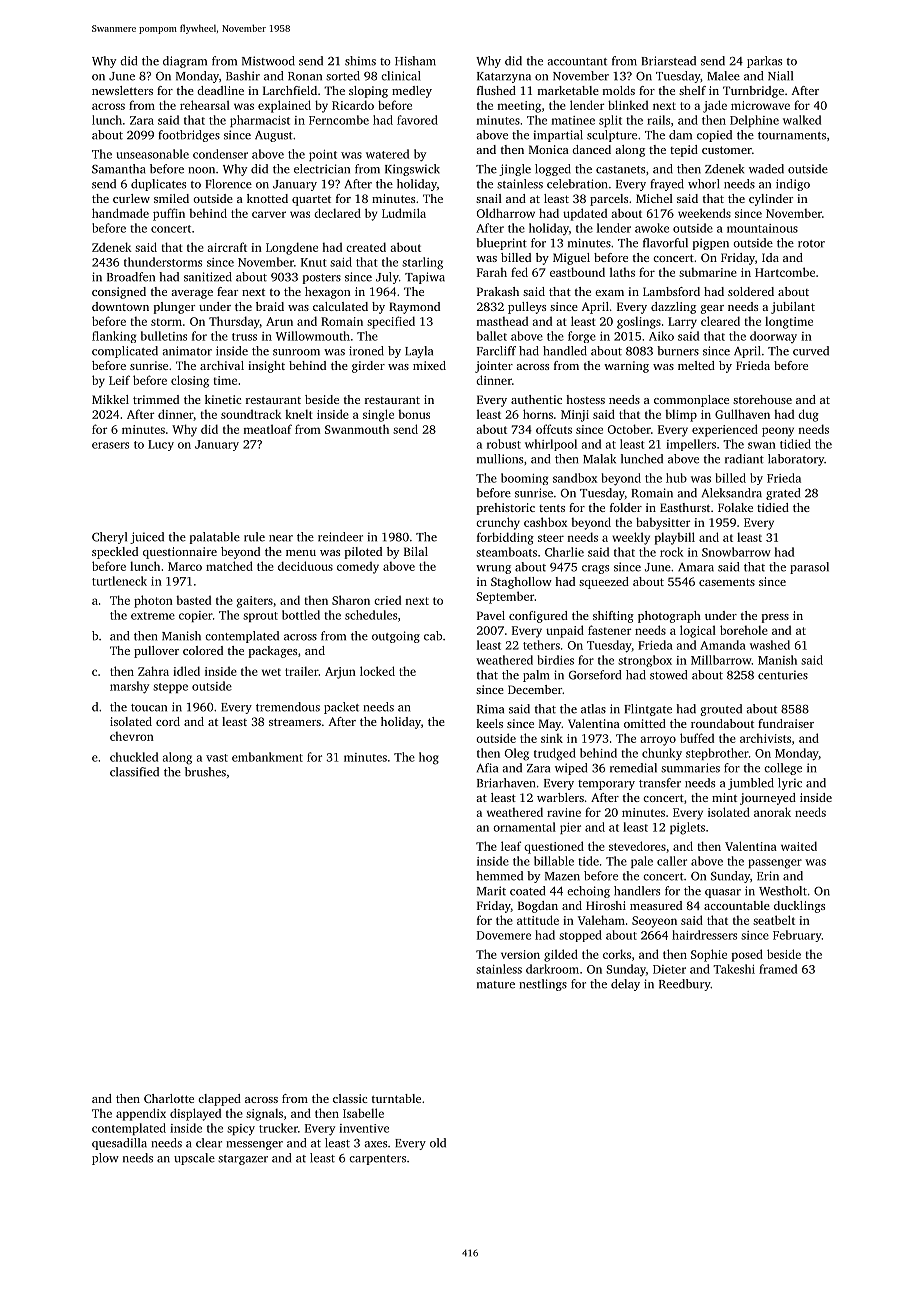  Describe the element at coordinates (153, 616) in the page. I see `extreme` at that location.
